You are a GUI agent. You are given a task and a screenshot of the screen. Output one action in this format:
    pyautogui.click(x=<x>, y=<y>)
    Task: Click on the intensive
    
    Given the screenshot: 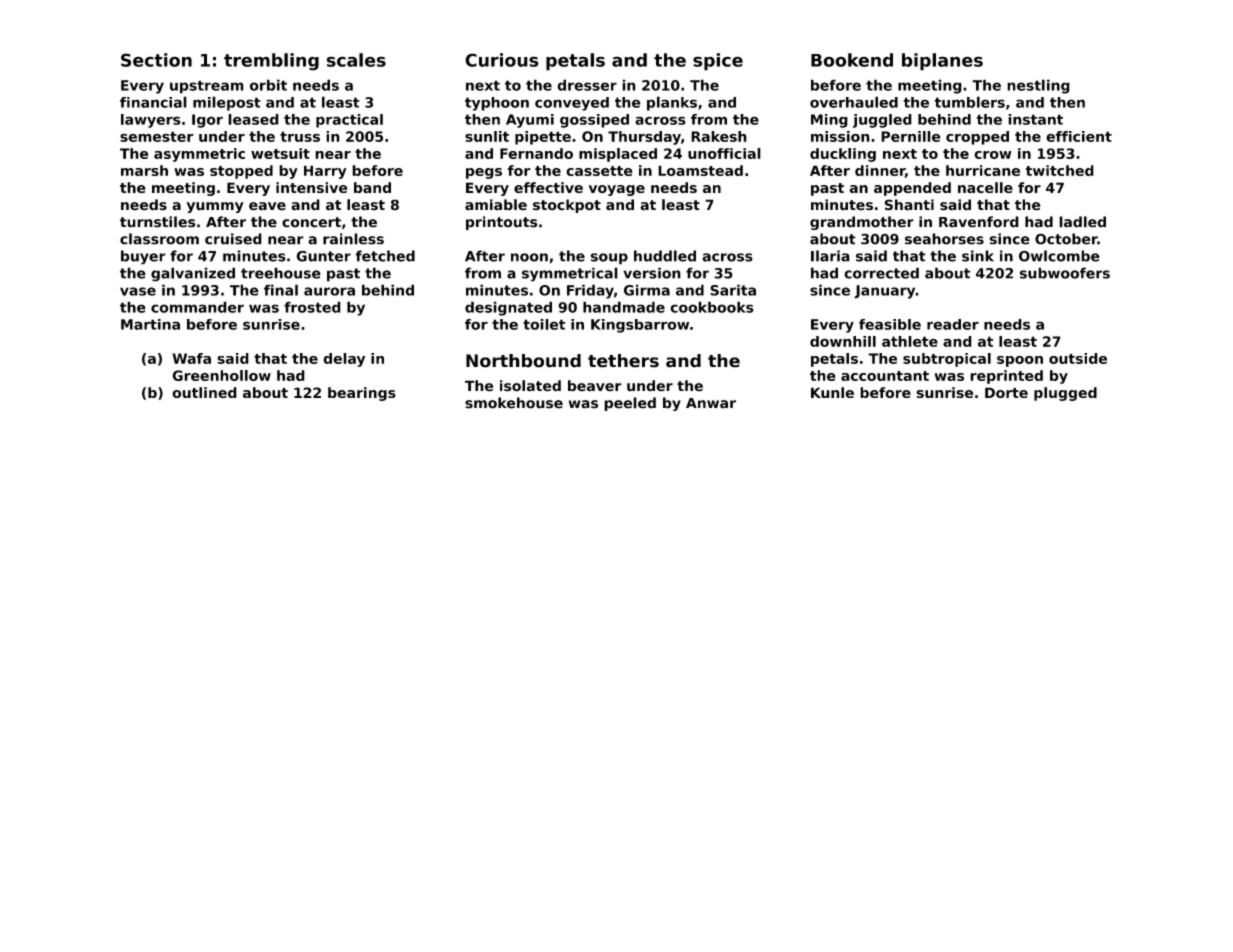 What is the action you would take?
    pyautogui.click(x=311, y=187)
